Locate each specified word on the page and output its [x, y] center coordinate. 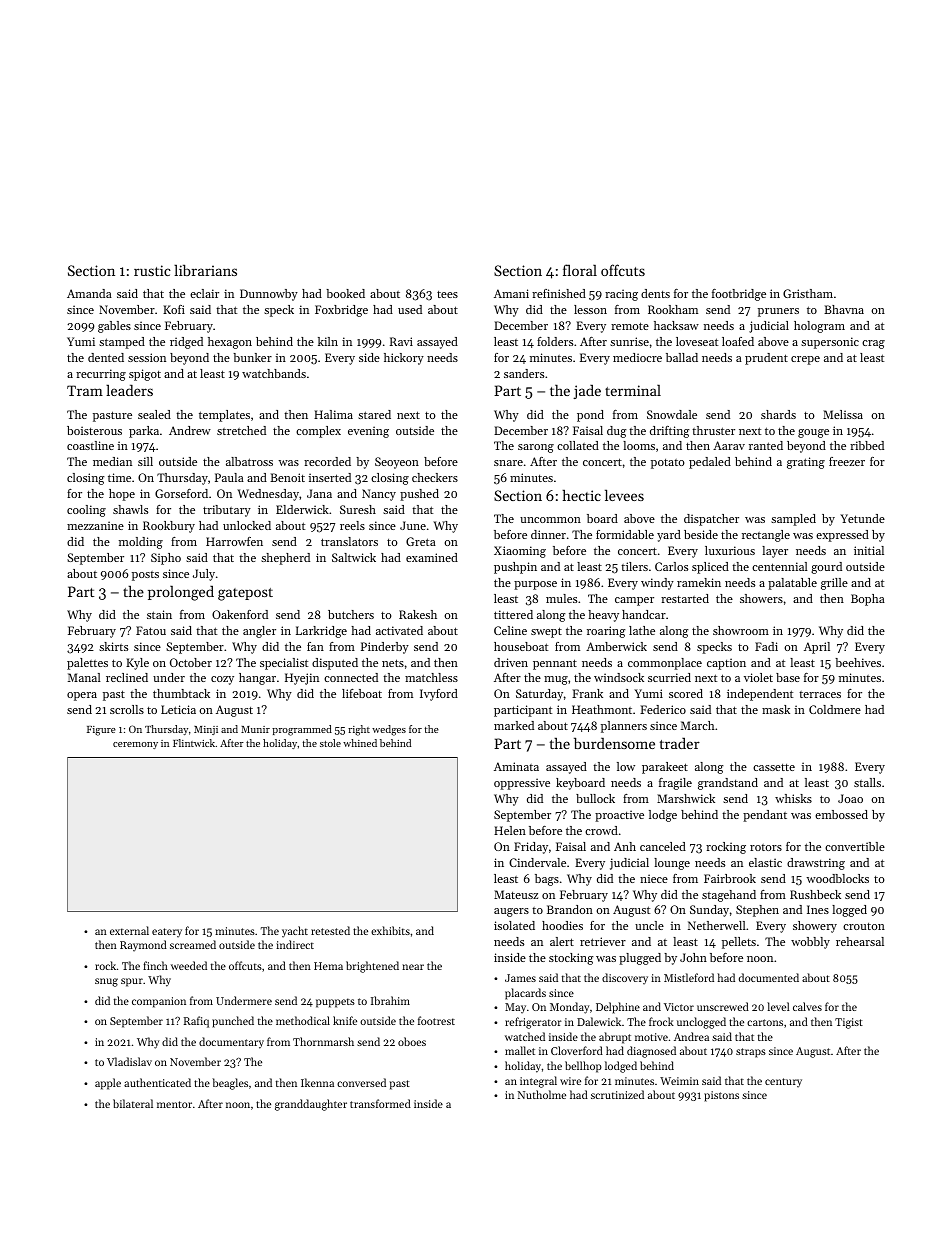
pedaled [710, 463]
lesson [590, 309]
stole [330, 743]
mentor [174, 1104]
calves [807, 1006]
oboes [412, 1041]
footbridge [739, 295]
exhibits [390, 930]
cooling [86, 511]
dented [106, 357]
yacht [295, 932]
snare [508, 463]
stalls [867, 782]
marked [514, 725]
